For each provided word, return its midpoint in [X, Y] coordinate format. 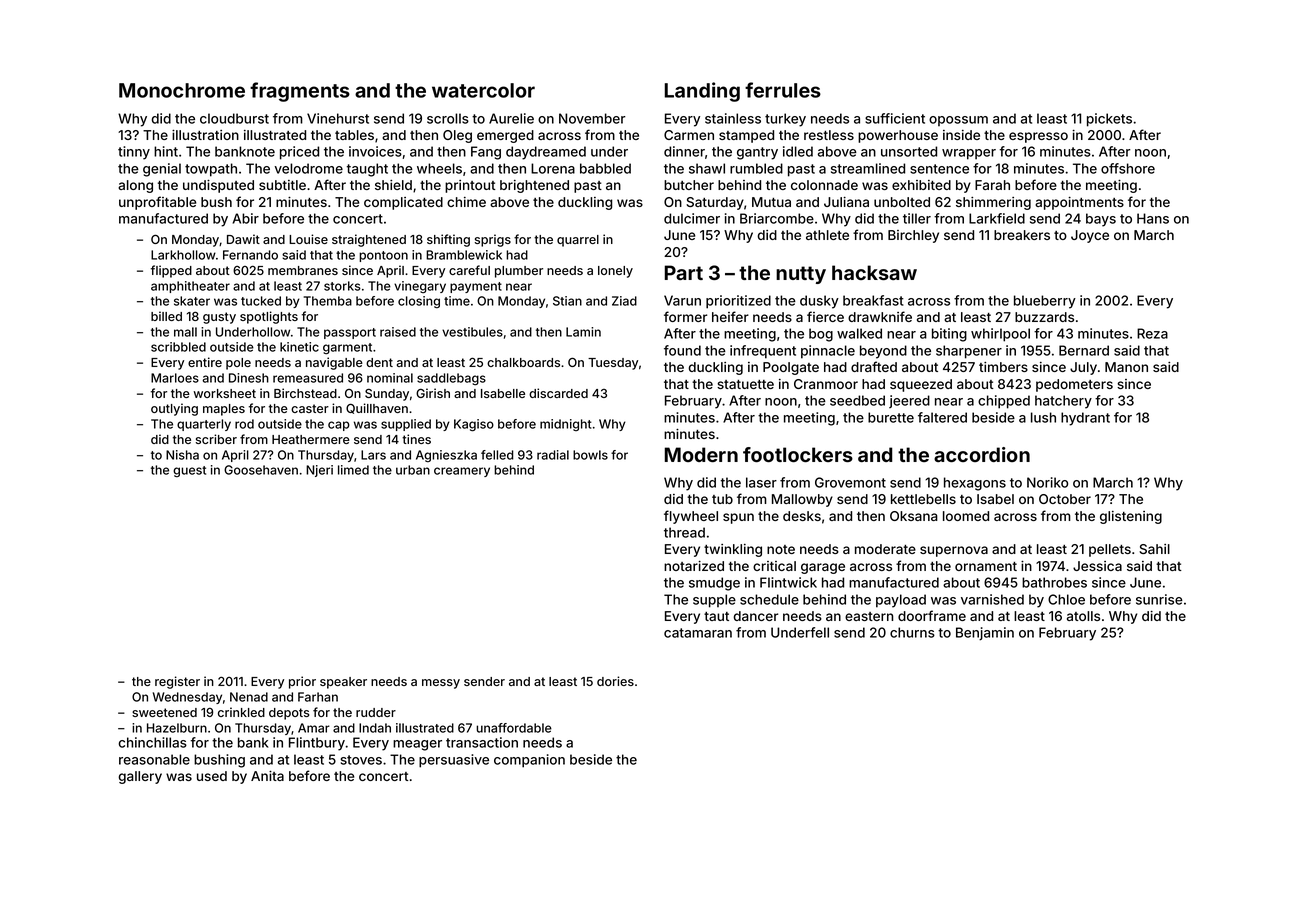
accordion [982, 454]
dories [615, 681]
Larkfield [997, 218]
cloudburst [234, 118]
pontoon [383, 256]
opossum [958, 121]
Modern [701, 454]
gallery [140, 777]
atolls [1083, 616]
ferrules [783, 90]
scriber [216, 439]
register [177, 682]
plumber [519, 272]
